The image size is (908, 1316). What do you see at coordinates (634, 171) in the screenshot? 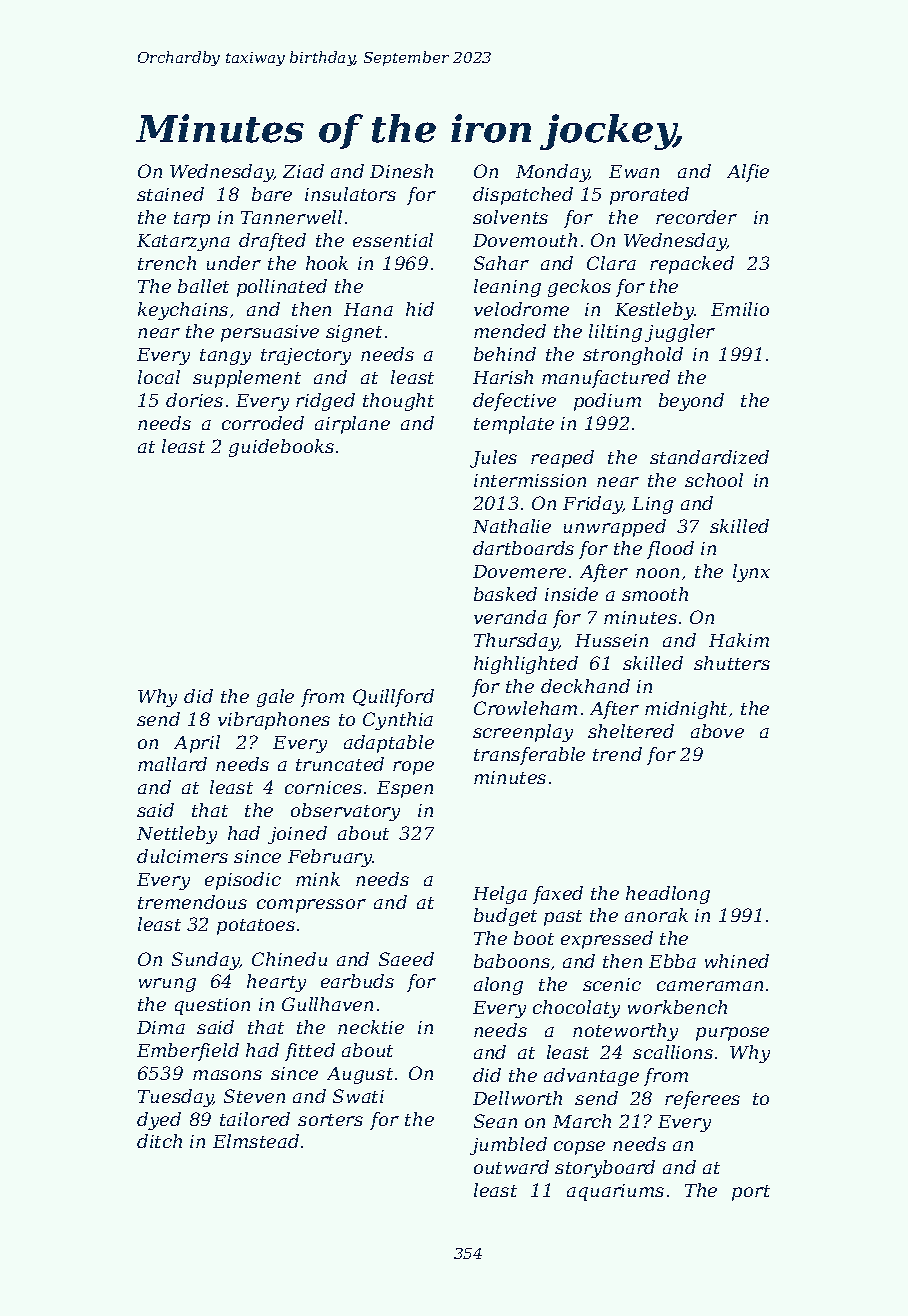
I see `Ewan` at bounding box center [634, 171].
